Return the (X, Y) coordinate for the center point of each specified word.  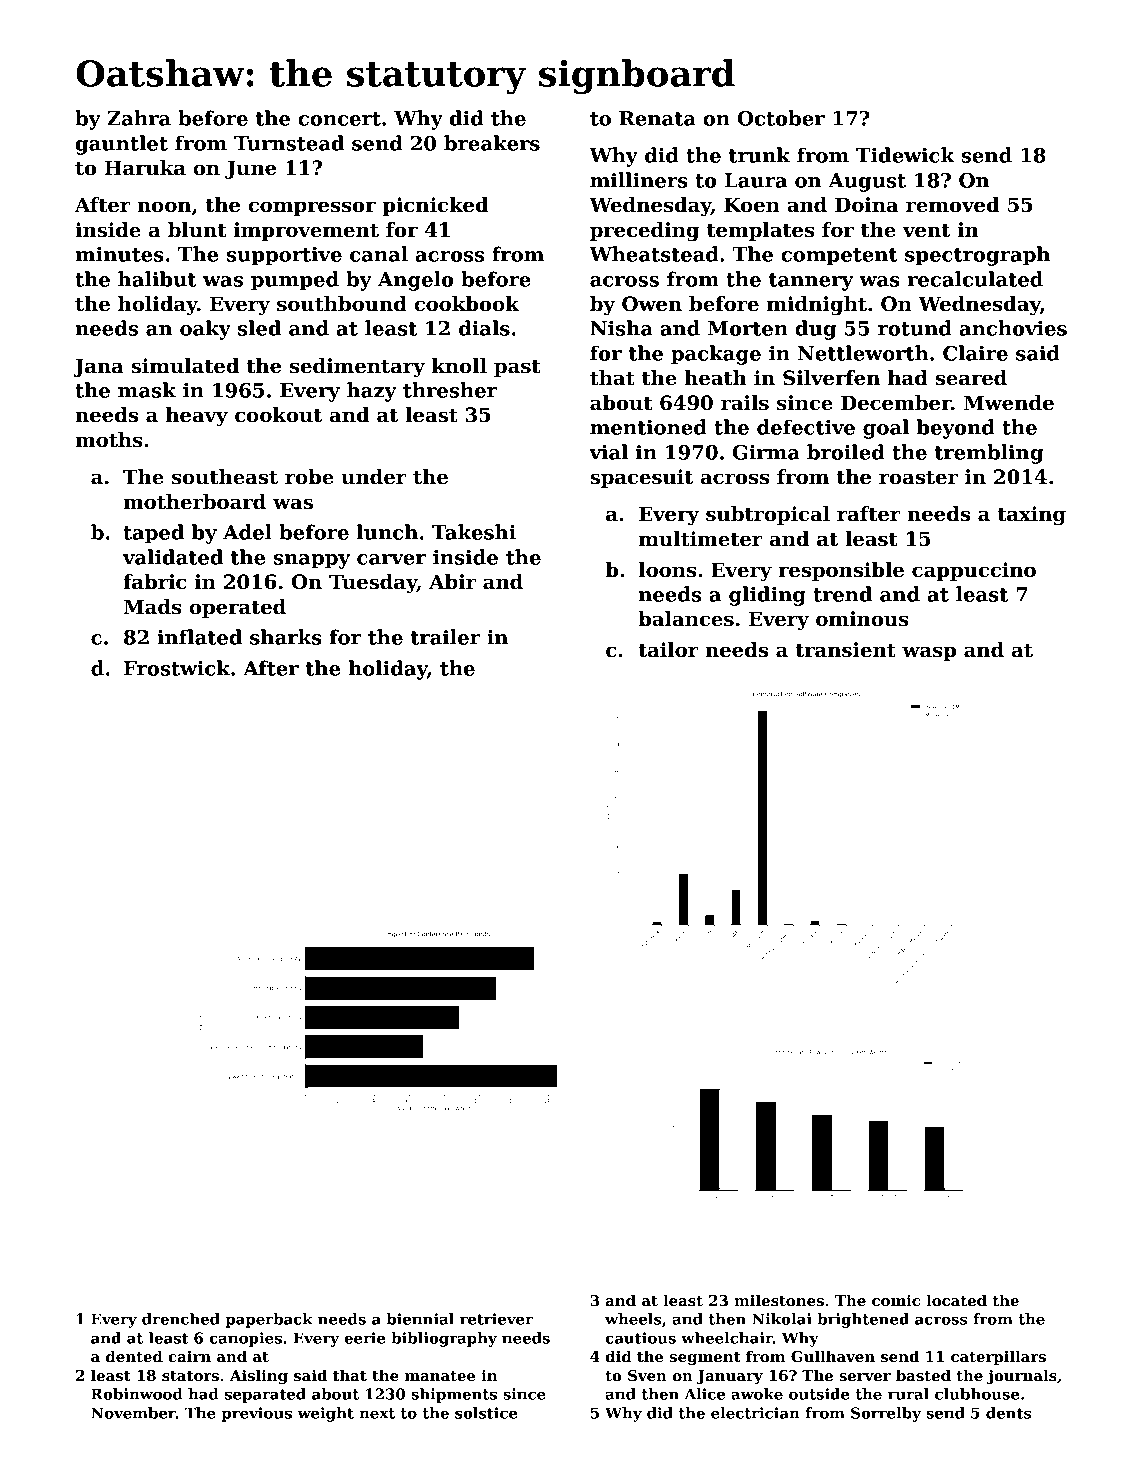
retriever (496, 1319)
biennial (420, 1319)
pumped (295, 281)
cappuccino (974, 571)
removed (953, 205)
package (716, 355)
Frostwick (177, 668)
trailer (445, 637)
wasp (929, 653)
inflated (199, 637)
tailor (668, 650)
